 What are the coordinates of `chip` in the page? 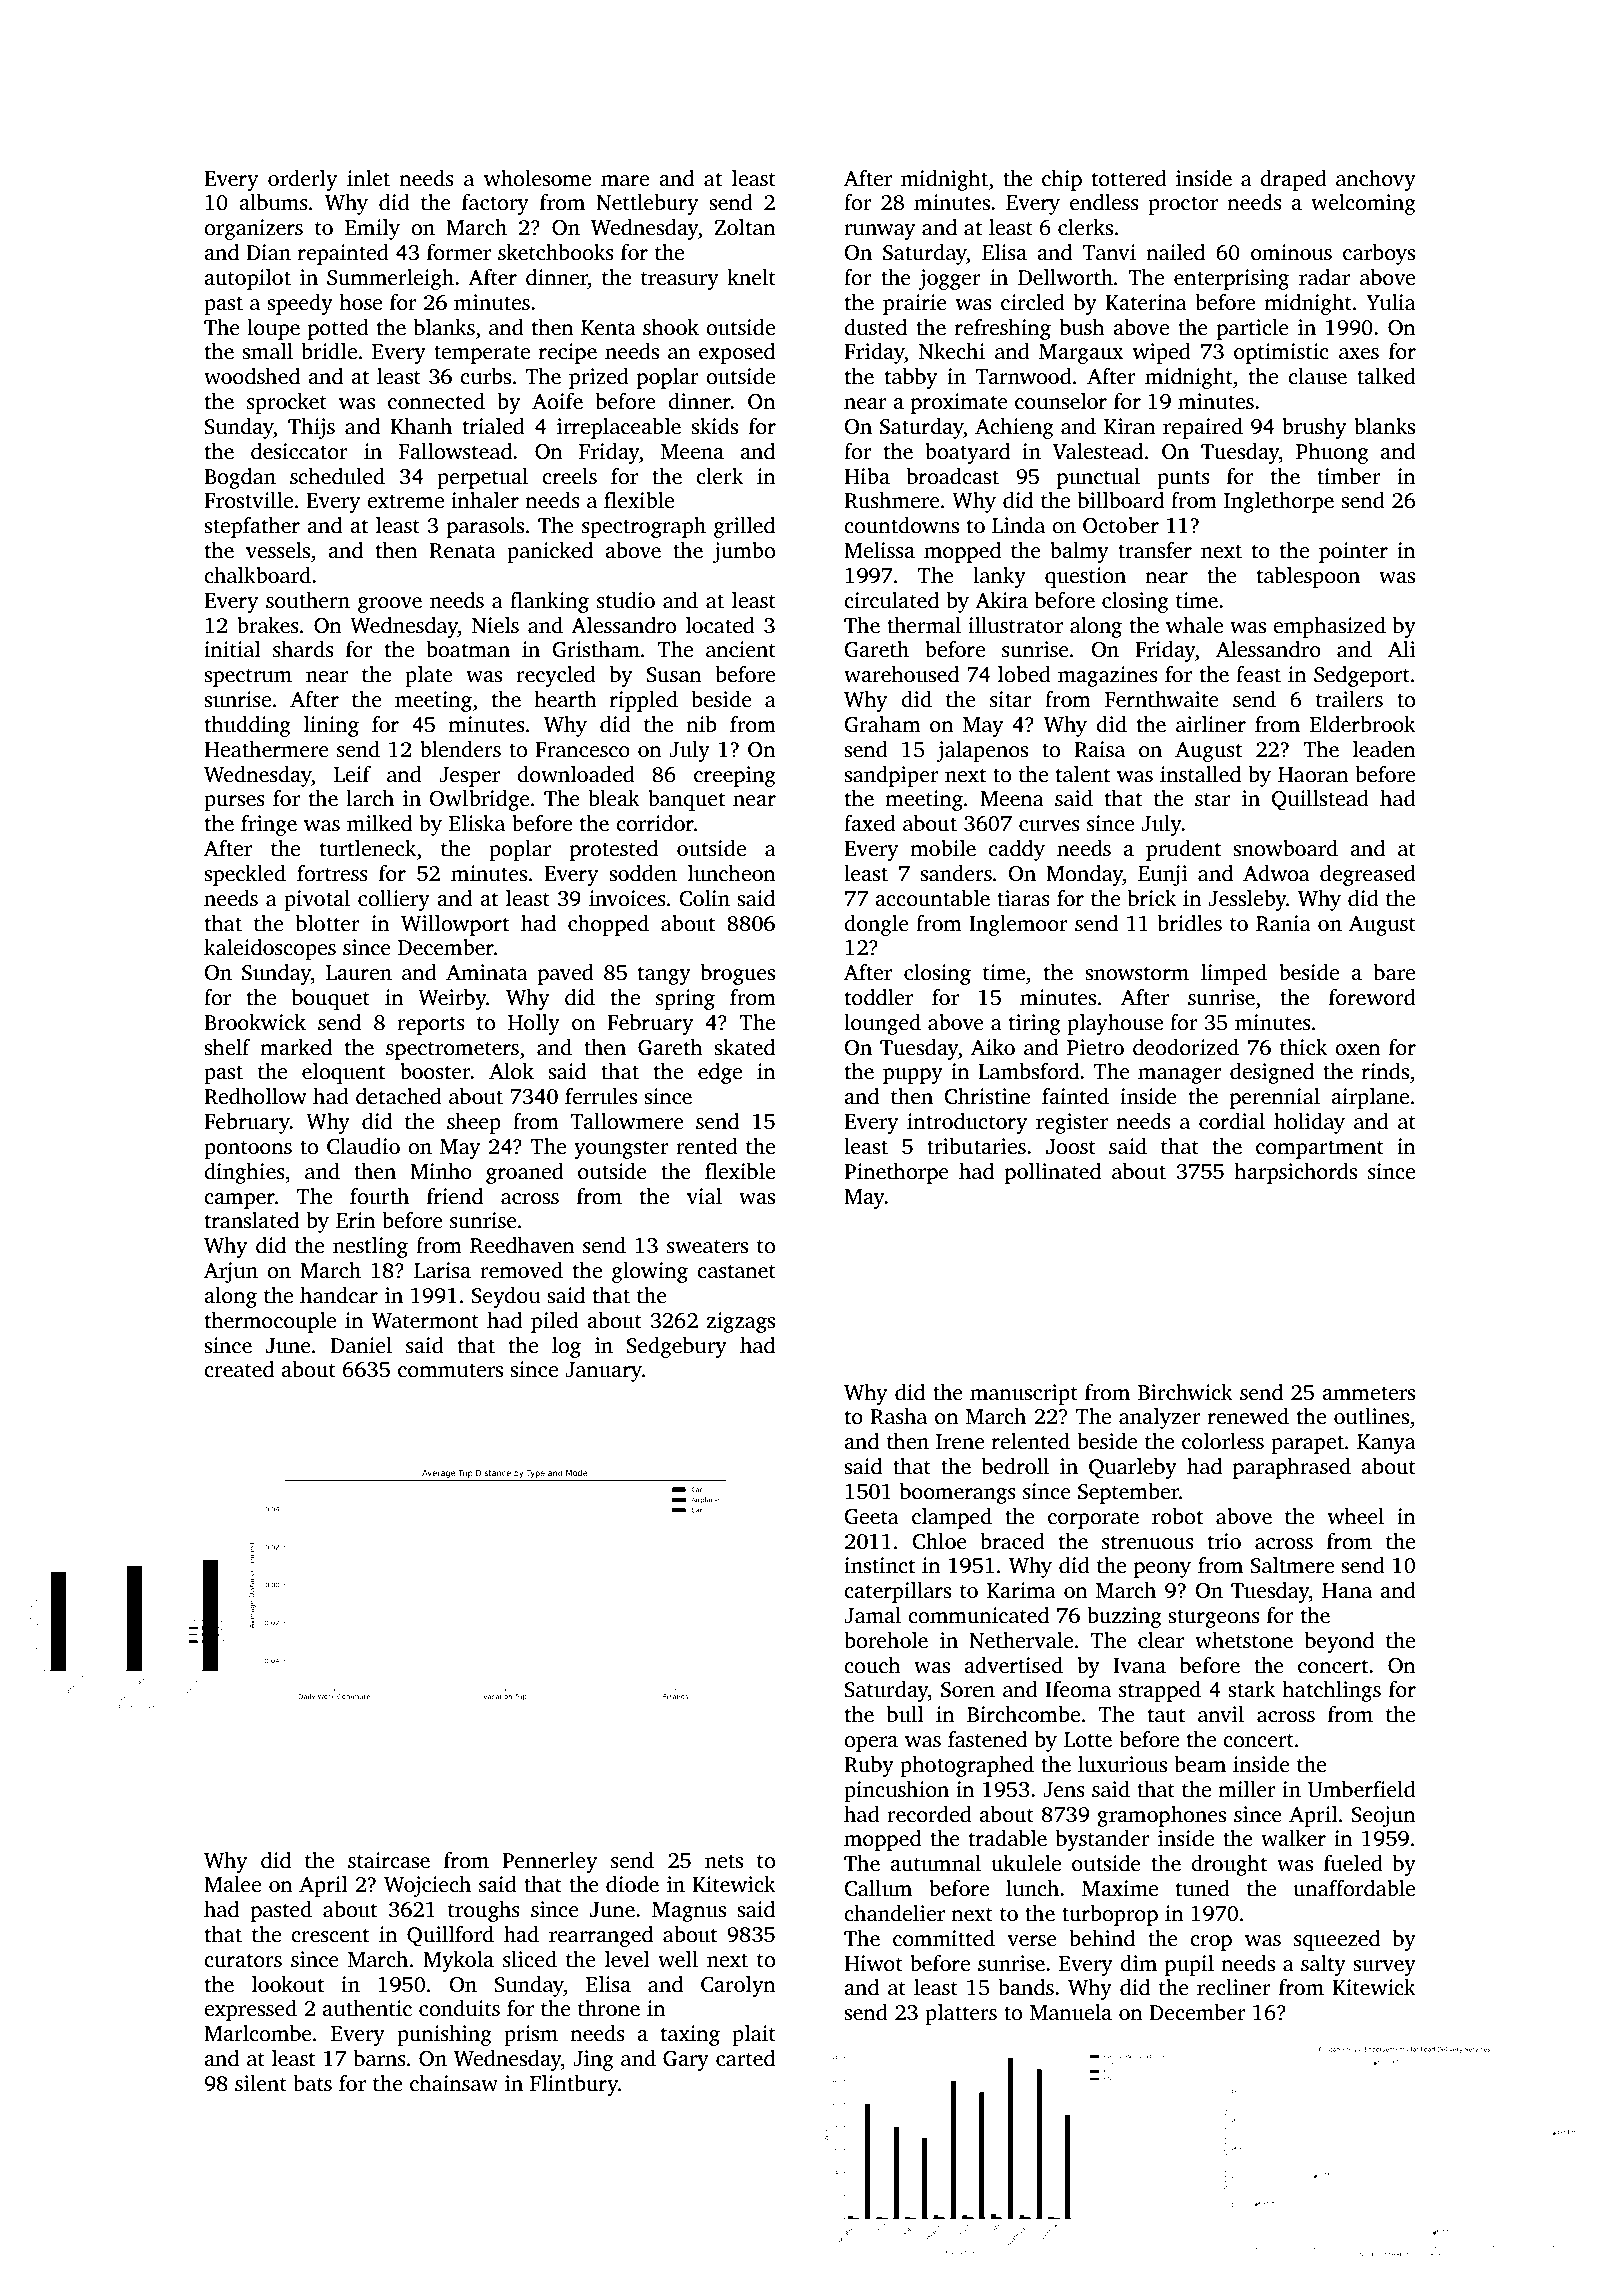 It's located at (1062, 180).
